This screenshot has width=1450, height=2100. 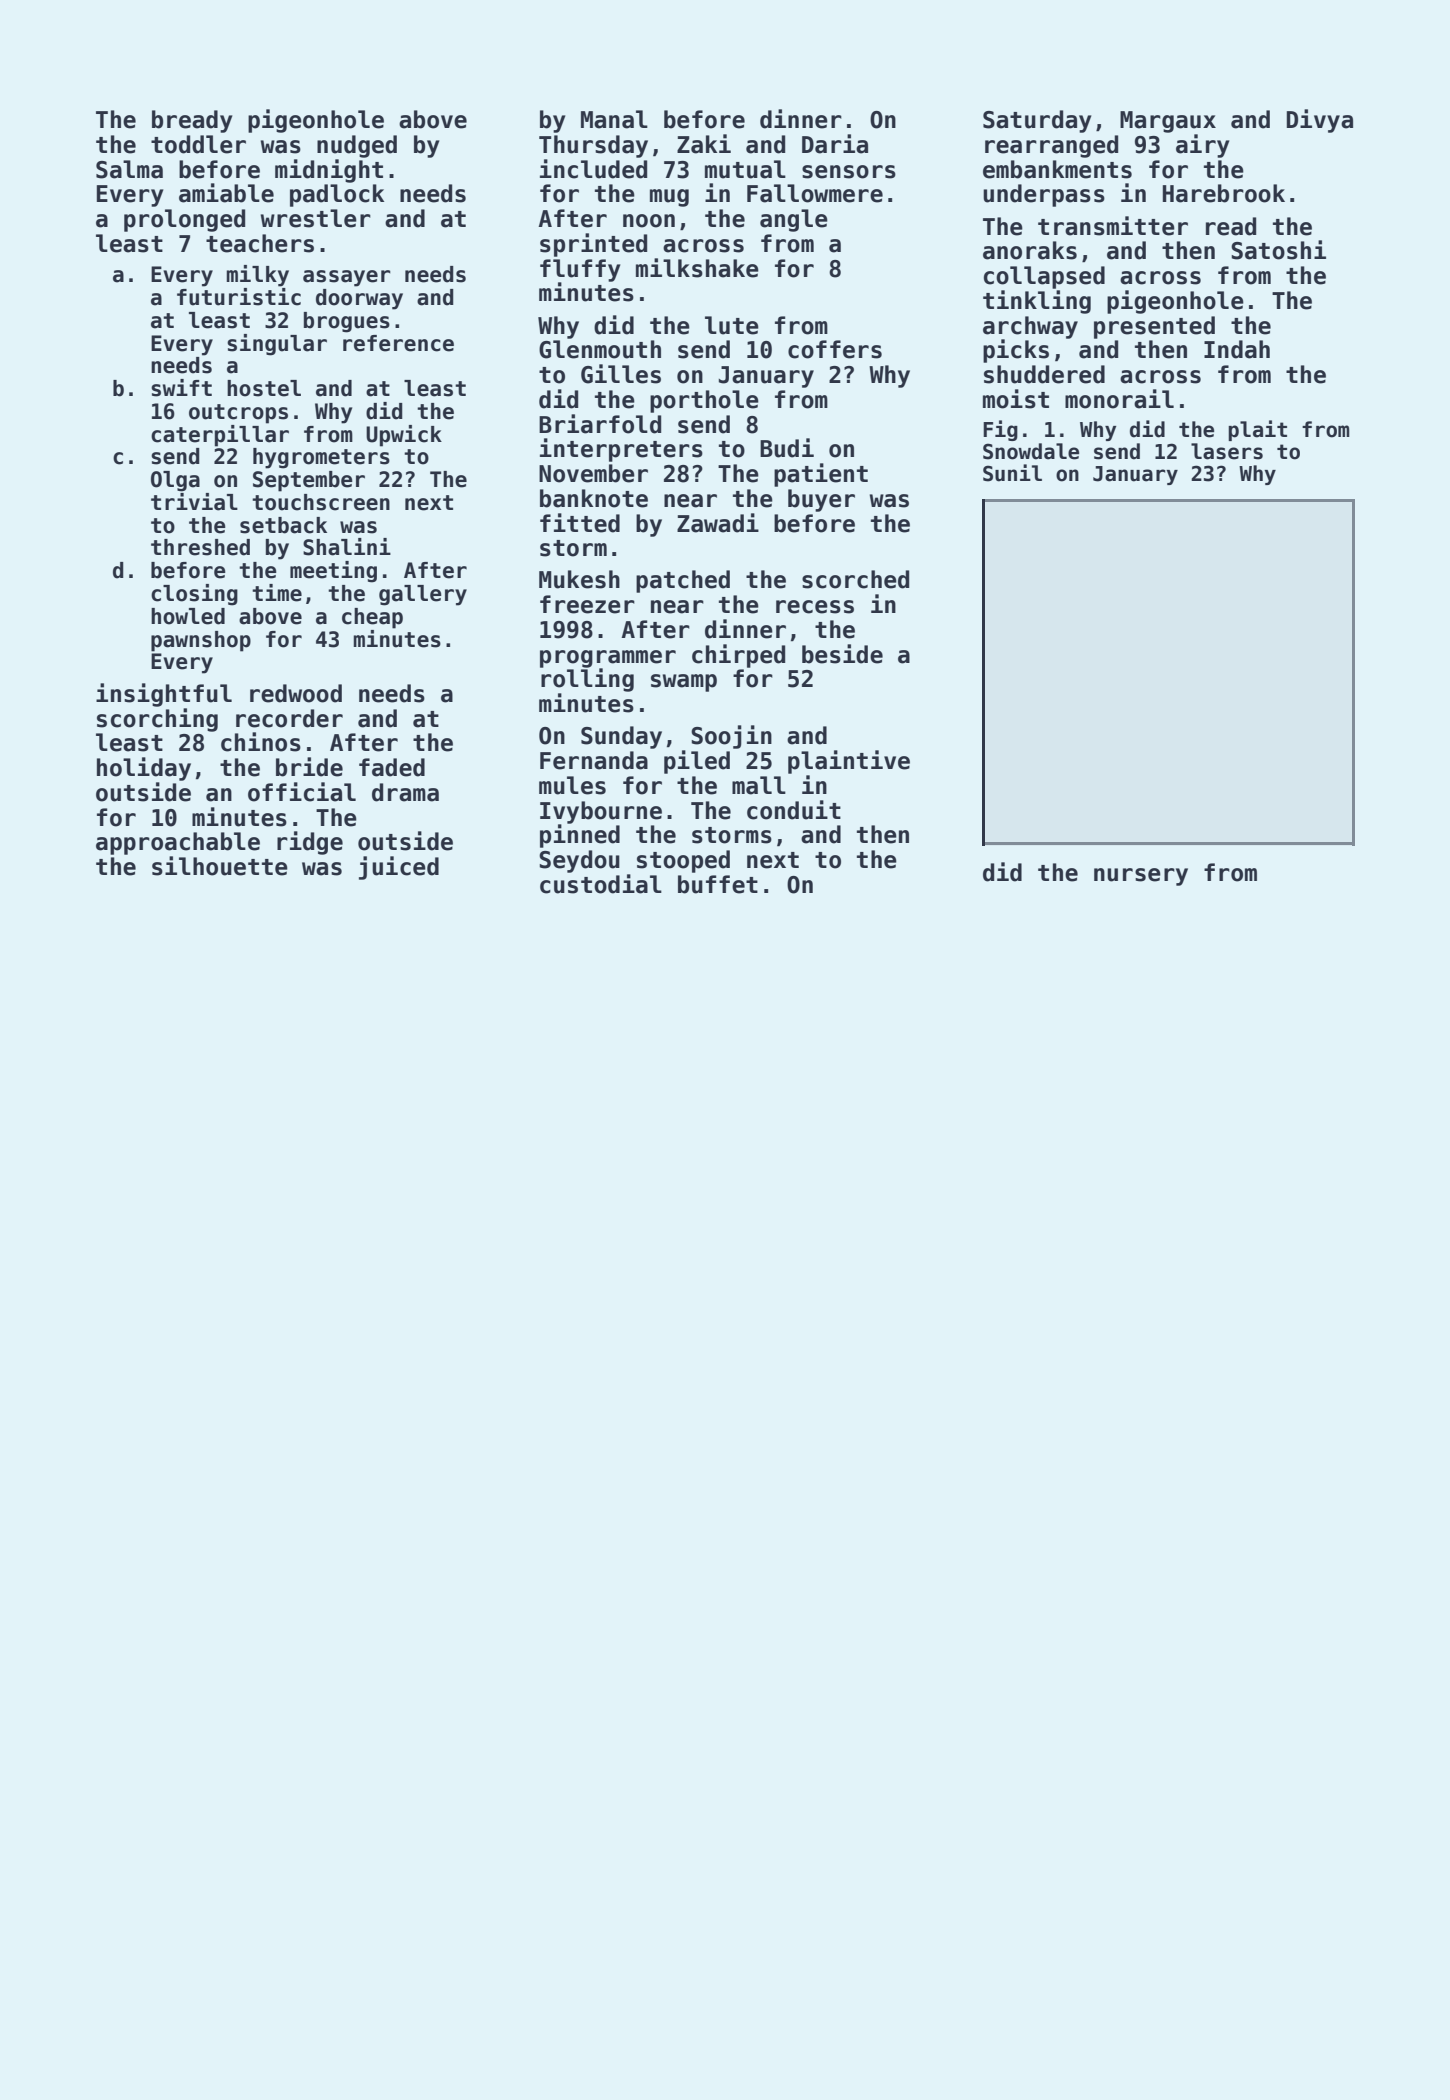 I want to click on Briarfold, so click(x=600, y=424).
